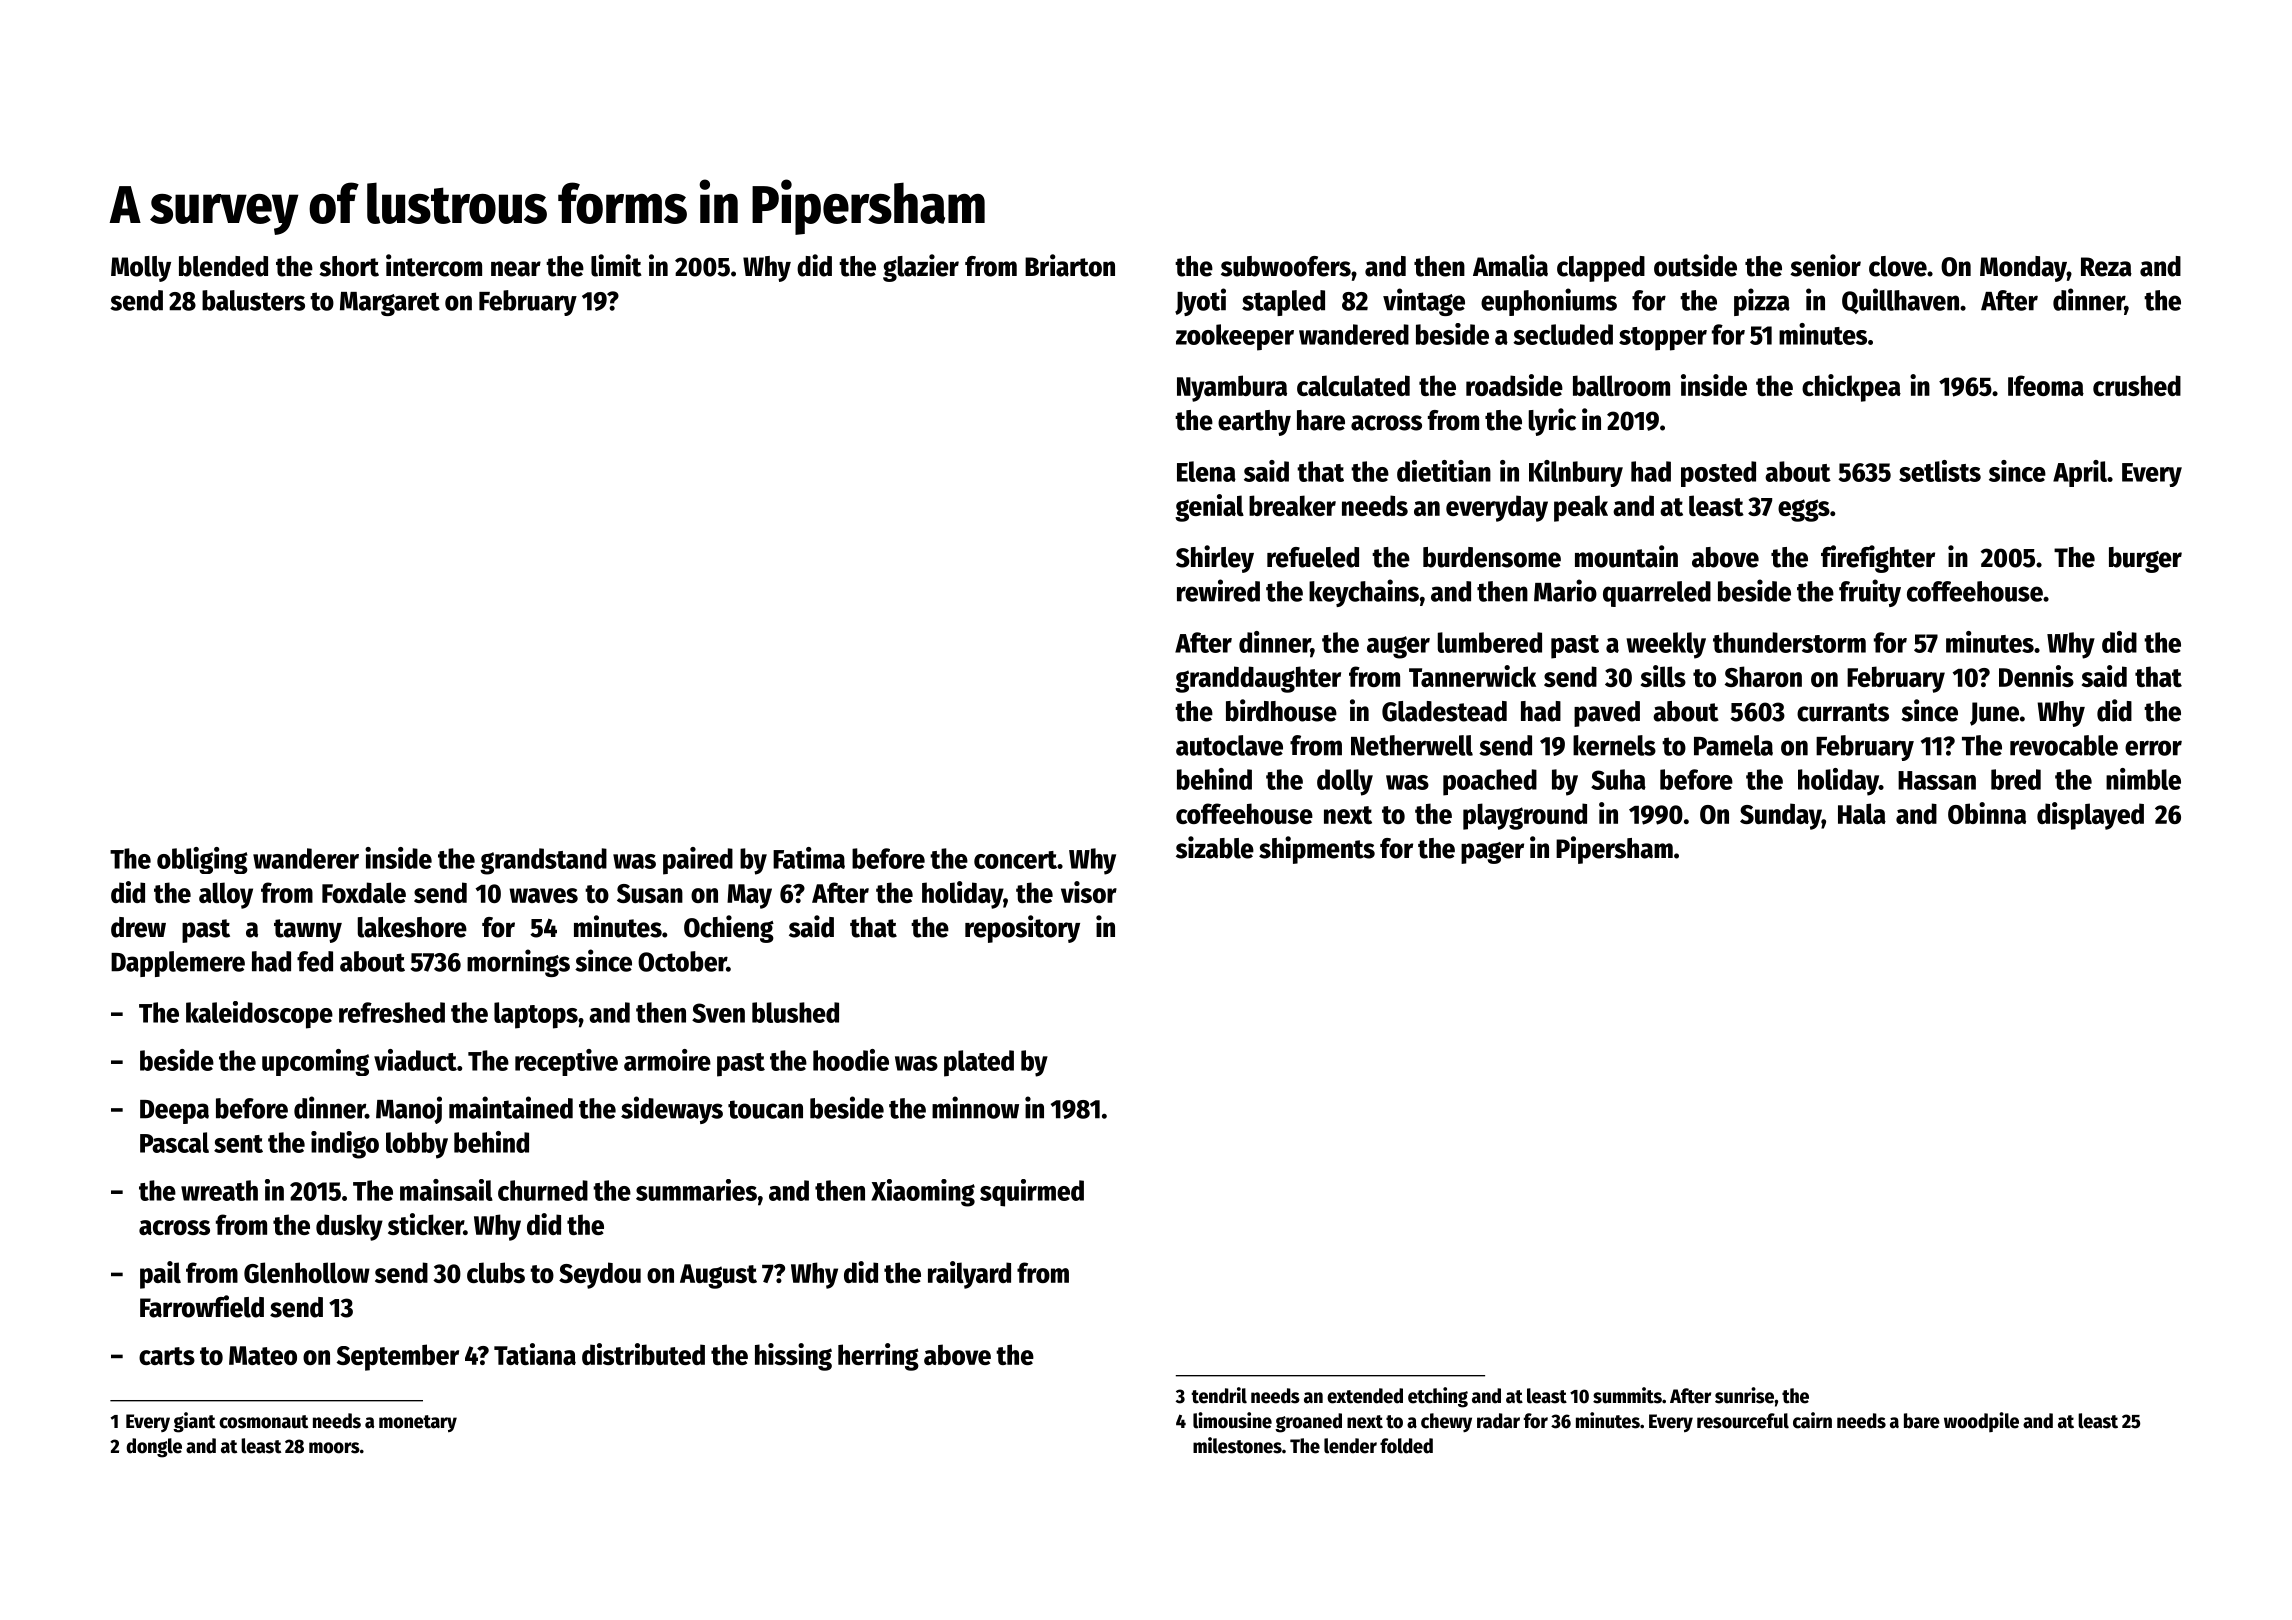 The width and height of the document is (2292, 1620). What do you see at coordinates (643, 1354) in the document?
I see `distributed` at bounding box center [643, 1354].
